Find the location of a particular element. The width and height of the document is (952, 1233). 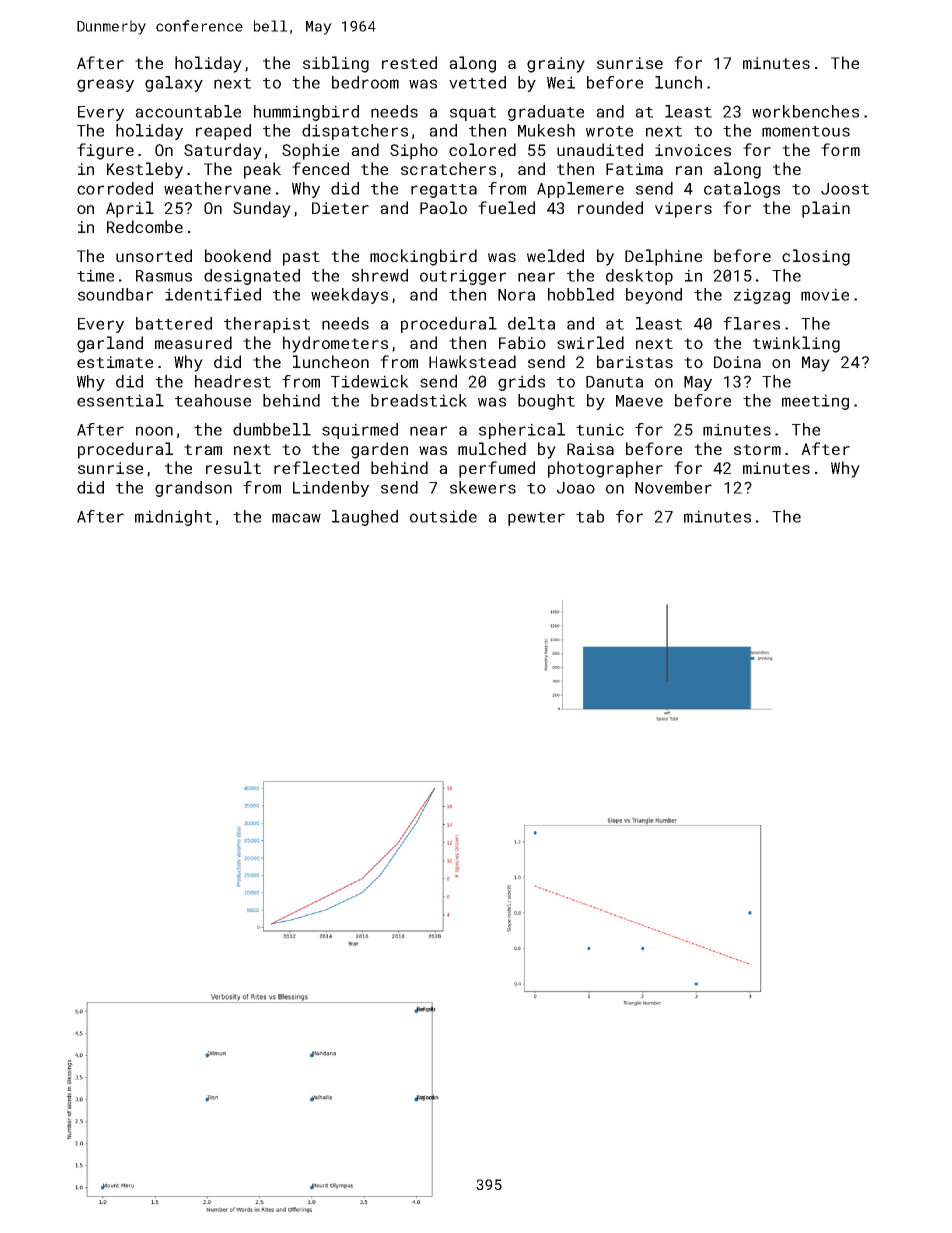

galaxy is located at coordinates (174, 84).
